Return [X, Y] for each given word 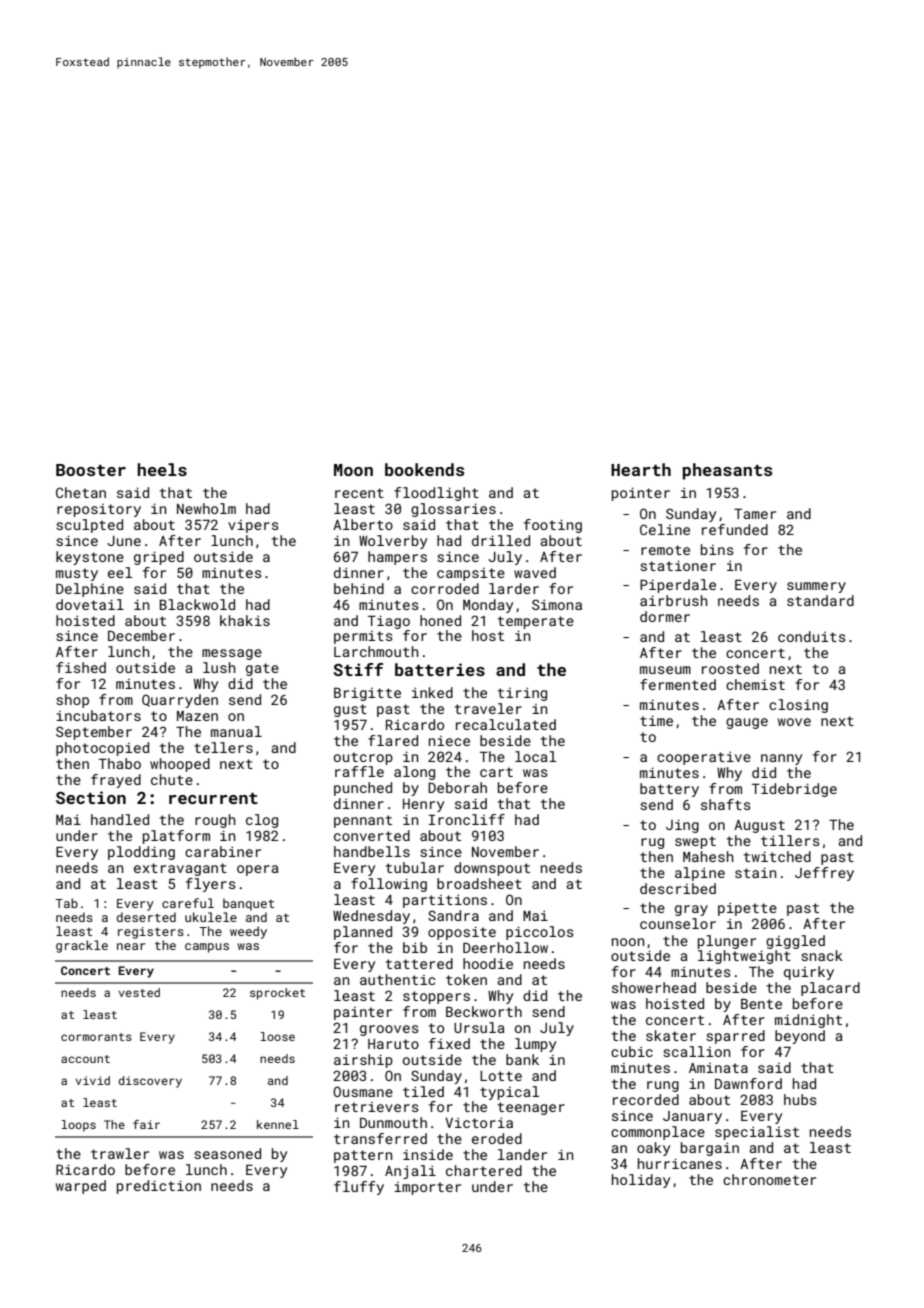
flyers [211, 885]
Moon [353, 470]
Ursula [479, 1027]
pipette [747, 909]
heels [162, 469]
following [389, 885]
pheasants [727, 471]
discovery [150, 1082]
